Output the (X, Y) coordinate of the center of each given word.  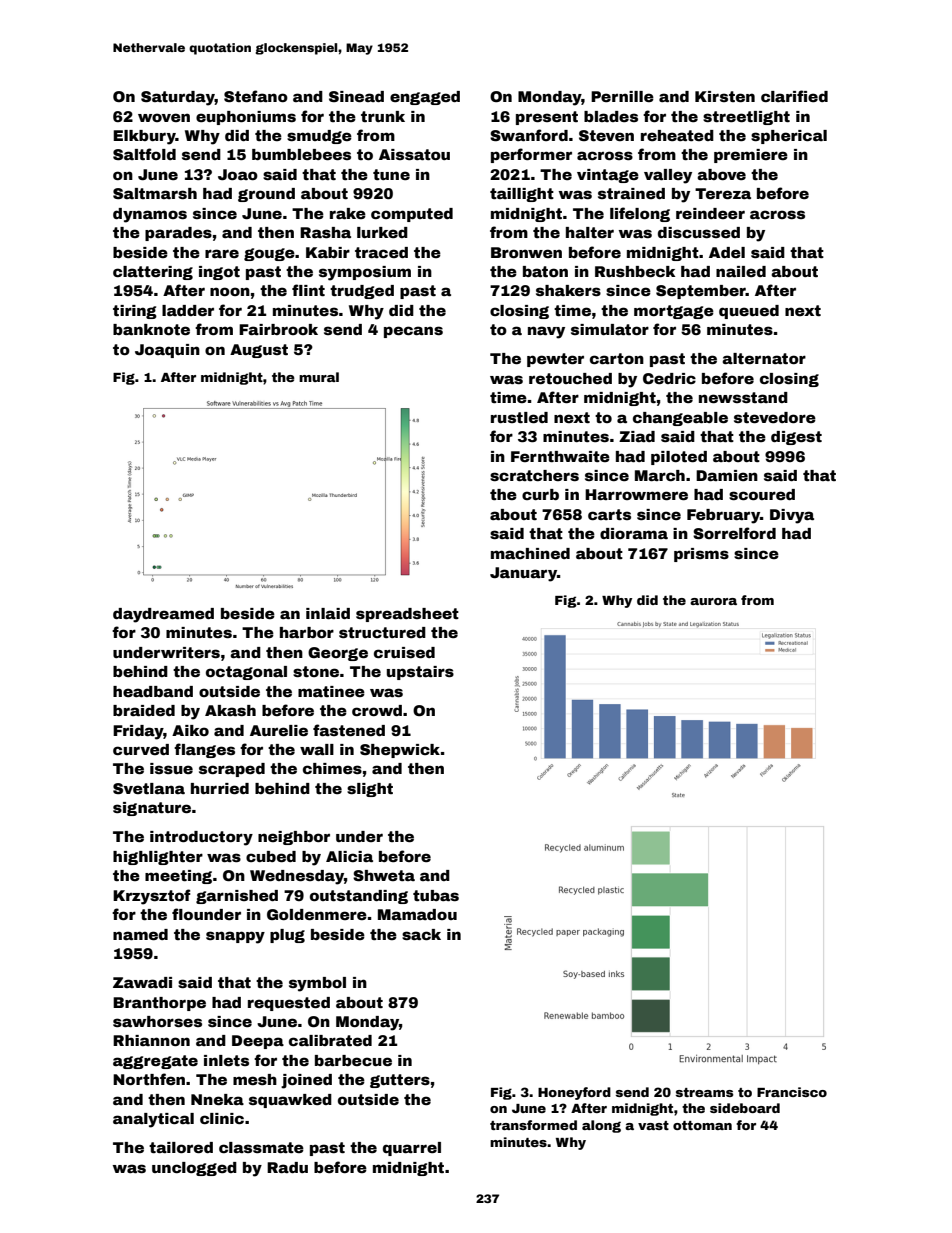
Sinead (356, 96)
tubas (436, 895)
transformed (533, 1125)
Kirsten (725, 96)
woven (164, 117)
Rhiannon (151, 1040)
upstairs (420, 673)
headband (153, 691)
